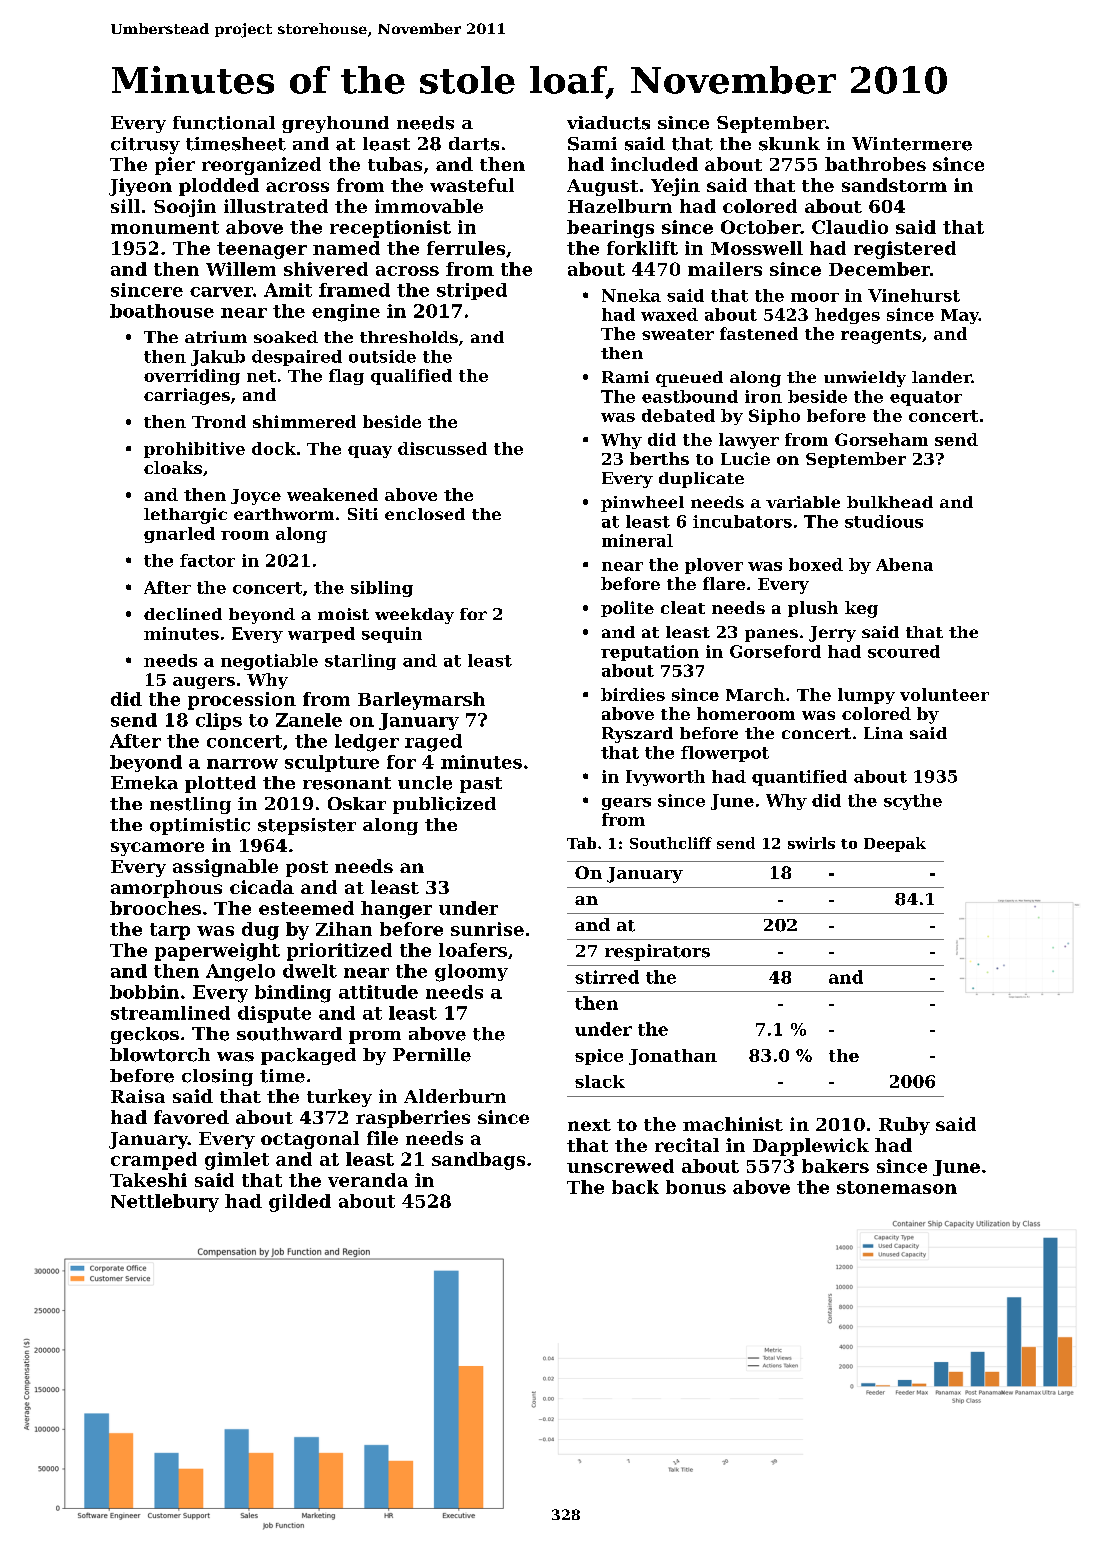  Describe the element at coordinates (173, 467) in the document. I see `cloaks` at that location.
